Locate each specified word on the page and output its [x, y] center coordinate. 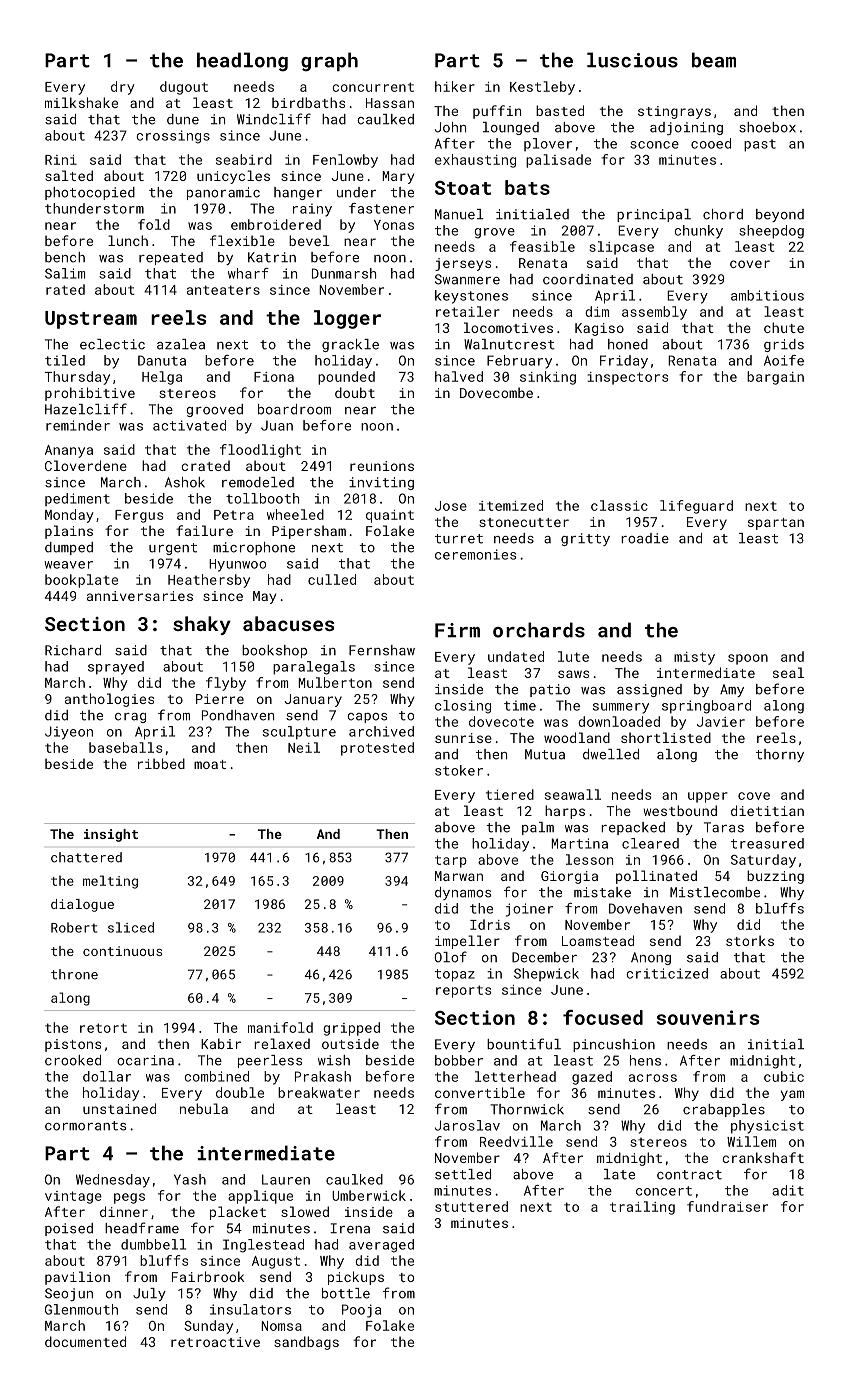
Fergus [139, 516]
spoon [748, 659]
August [276, 1262]
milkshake [81, 102]
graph [329, 62]
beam [714, 60]
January [313, 700]
